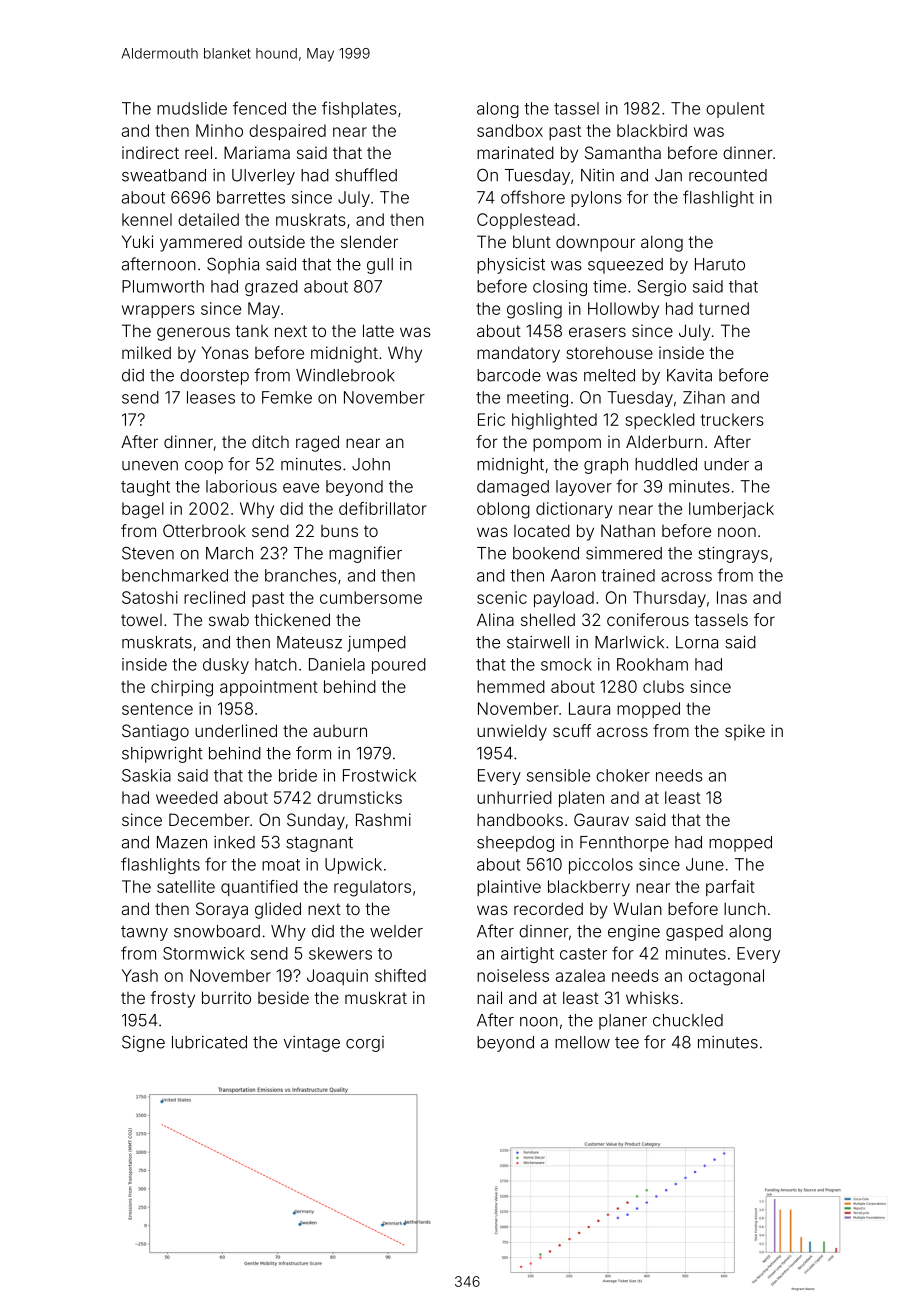 This screenshot has height=1316, width=908. What do you see at coordinates (270, 441) in the screenshot?
I see `ditch` at bounding box center [270, 441].
